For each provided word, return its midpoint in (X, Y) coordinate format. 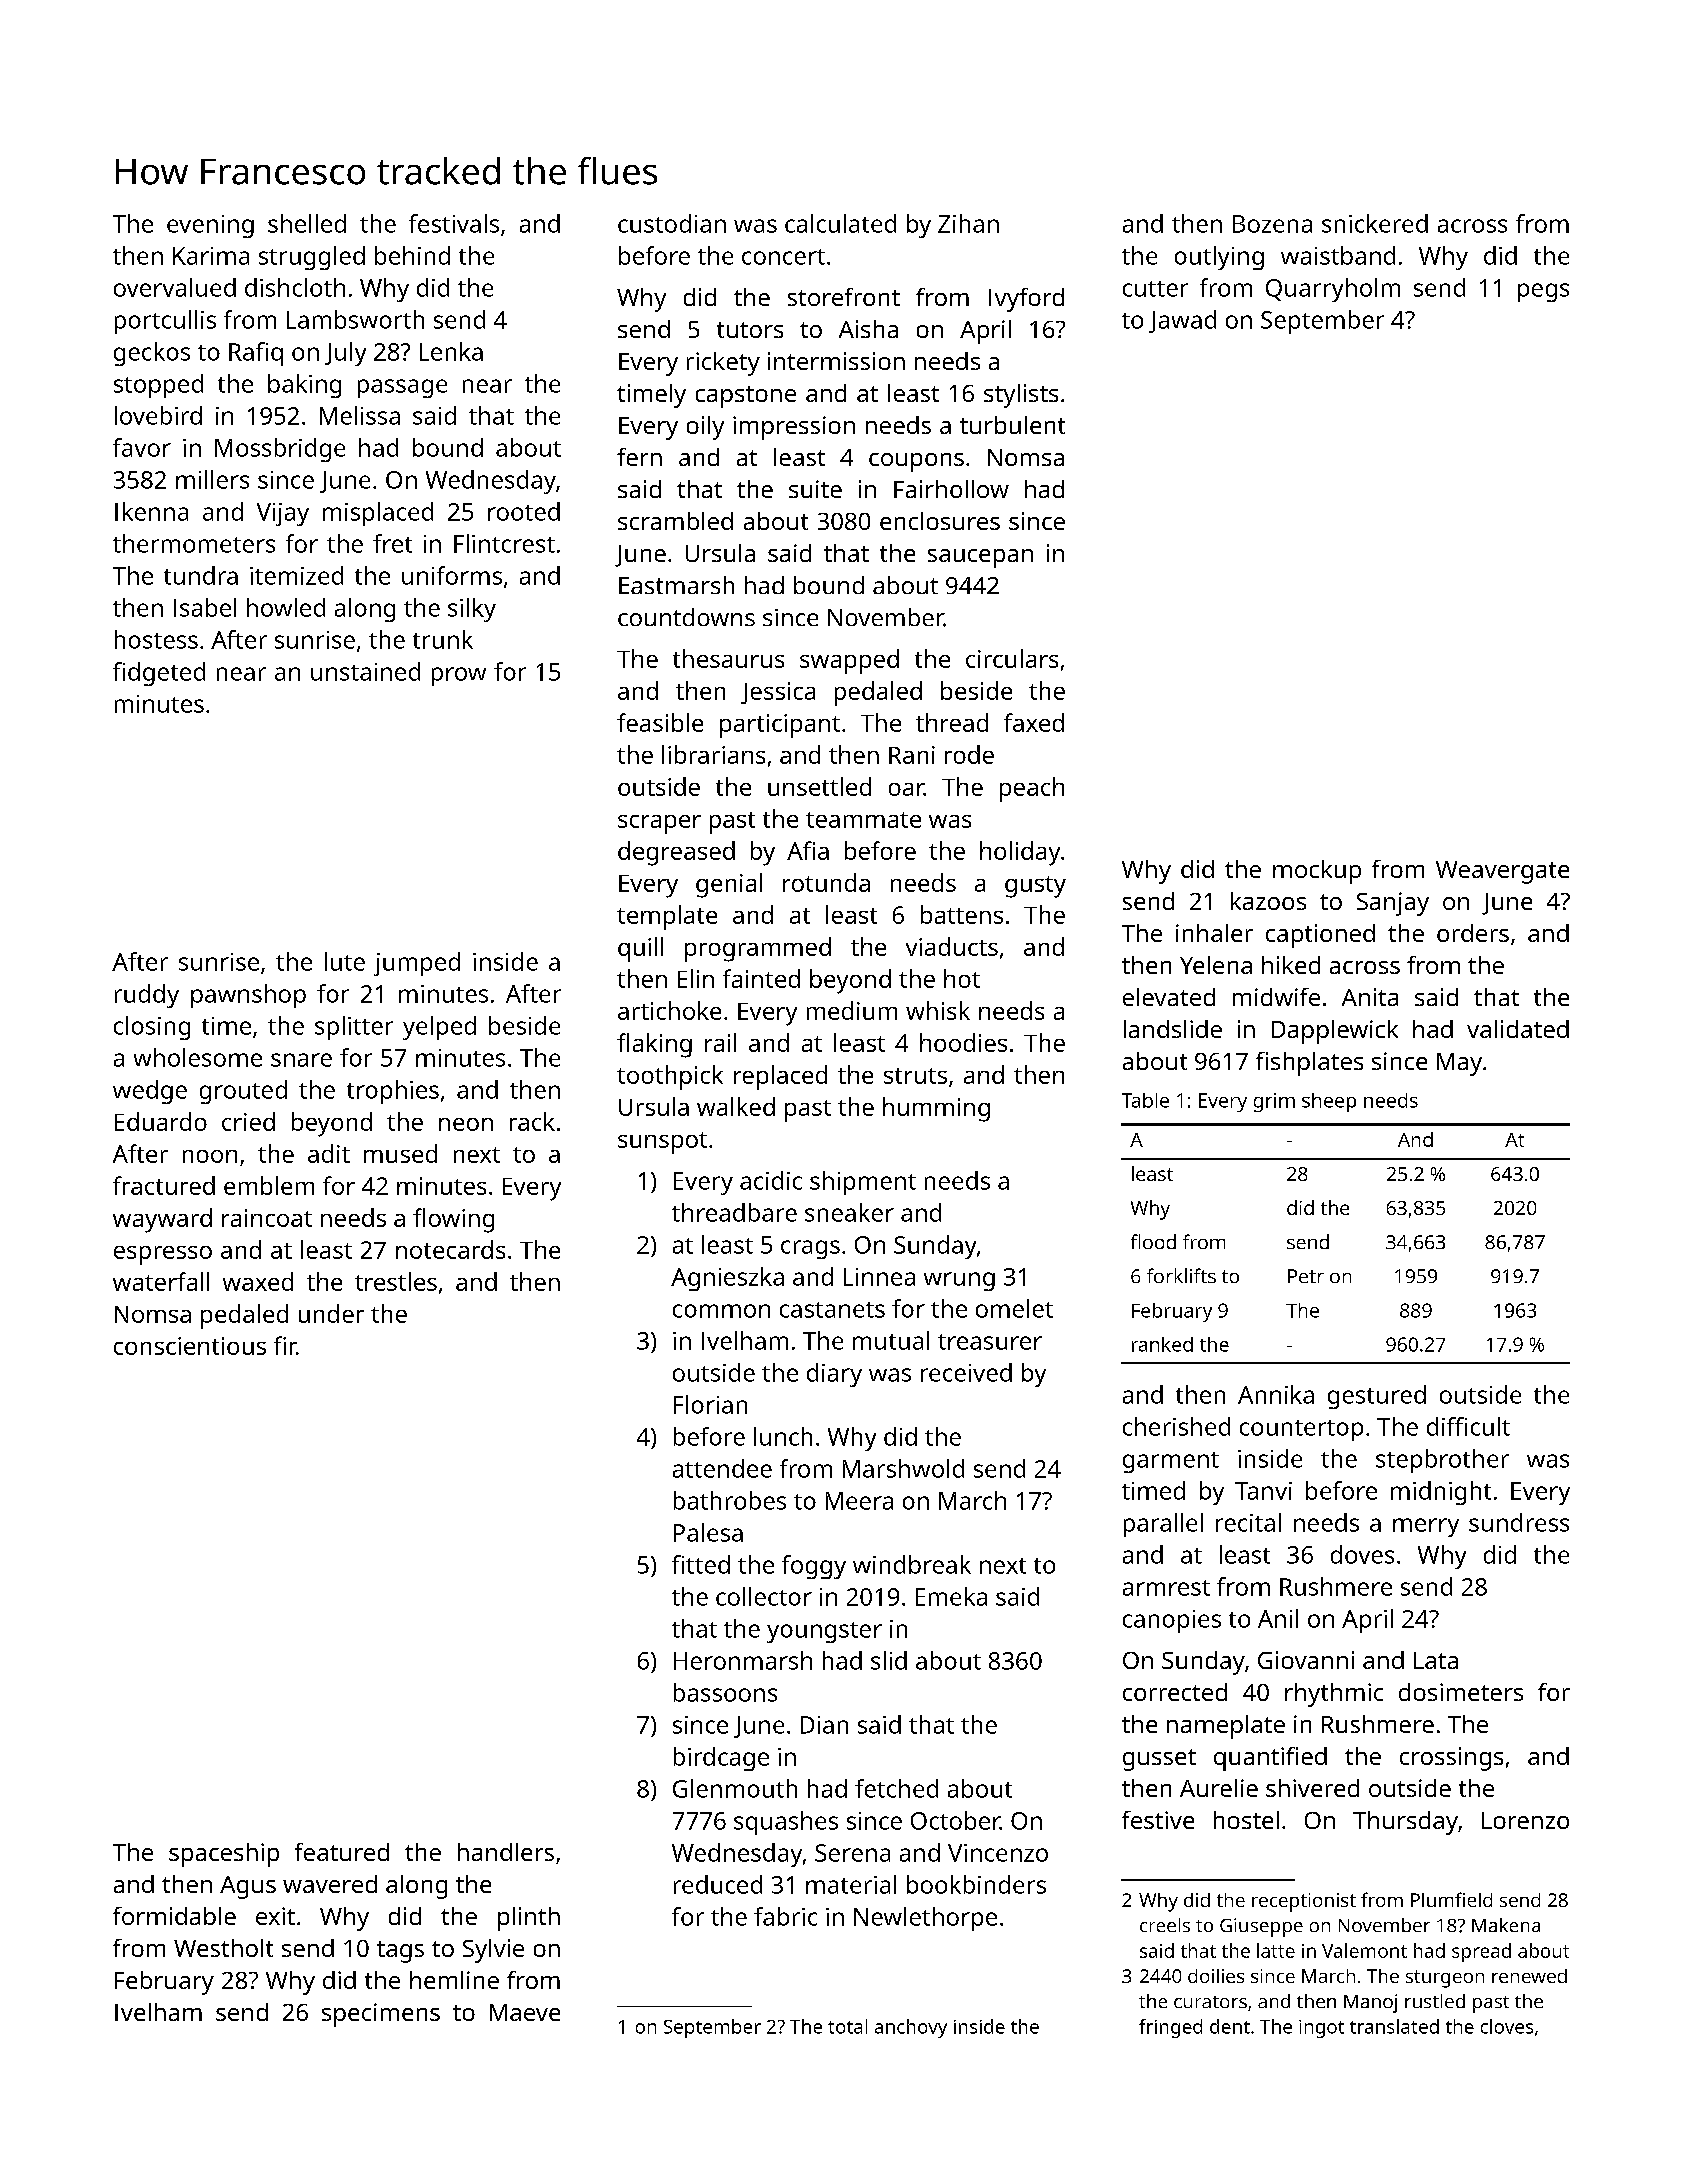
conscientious (190, 1346)
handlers (506, 1852)
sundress (1519, 1522)
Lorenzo (1525, 1820)
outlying (1219, 258)
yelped (439, 1028)
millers (212, 479)
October (955, 1820)
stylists (1021, 396)
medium (852, 1010)
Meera (859, 1501)
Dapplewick (1335, 1032)
